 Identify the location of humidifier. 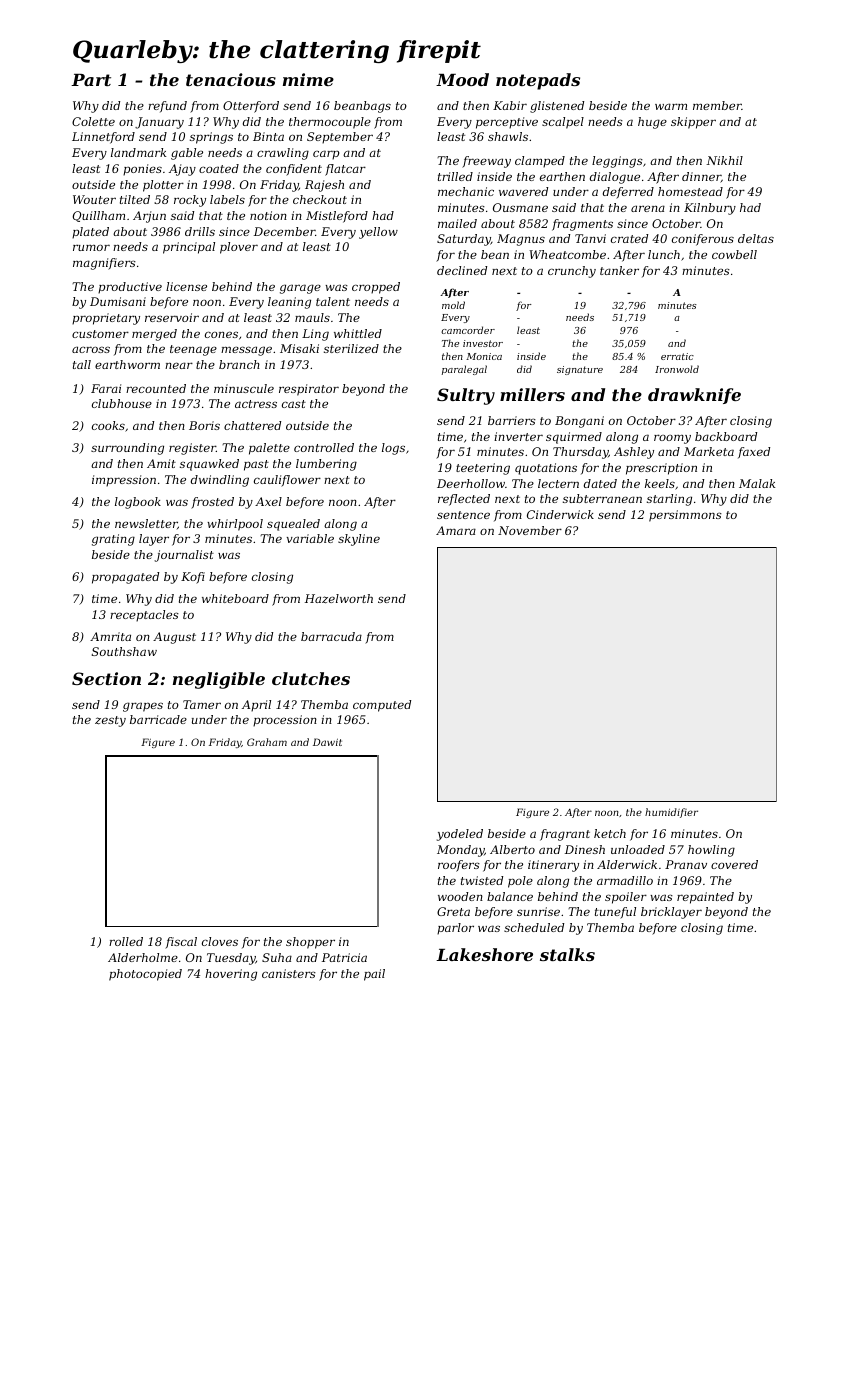
(671, 813).
